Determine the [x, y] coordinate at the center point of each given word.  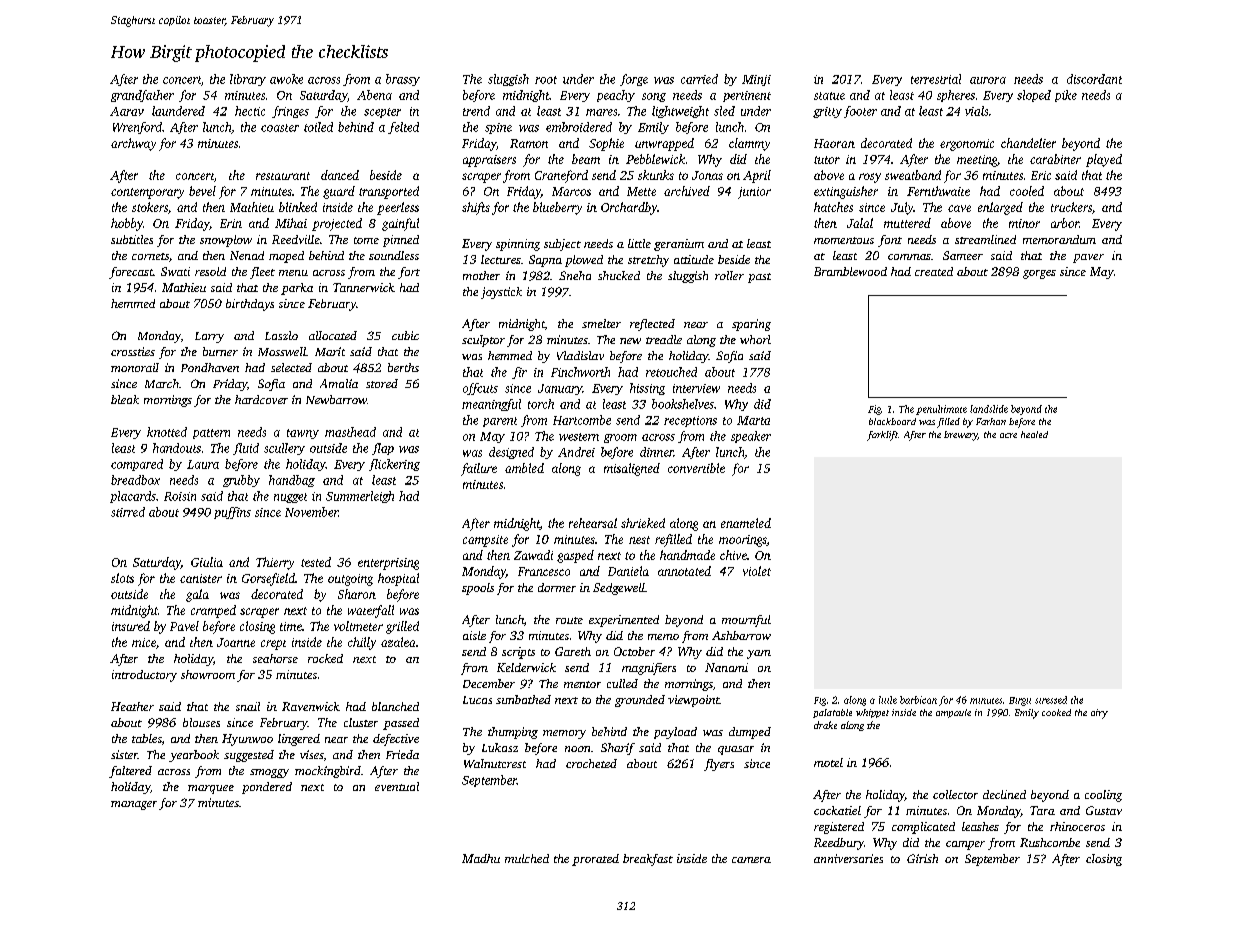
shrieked [643, 523]
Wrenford [137, 128]
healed [1034, 434]
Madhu [481, 858]
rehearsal [593, 523]
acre [1008, 435]
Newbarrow [336, 399]
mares [601, 112]
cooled [1027, 191]
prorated [595, 860]
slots [122, 578]
